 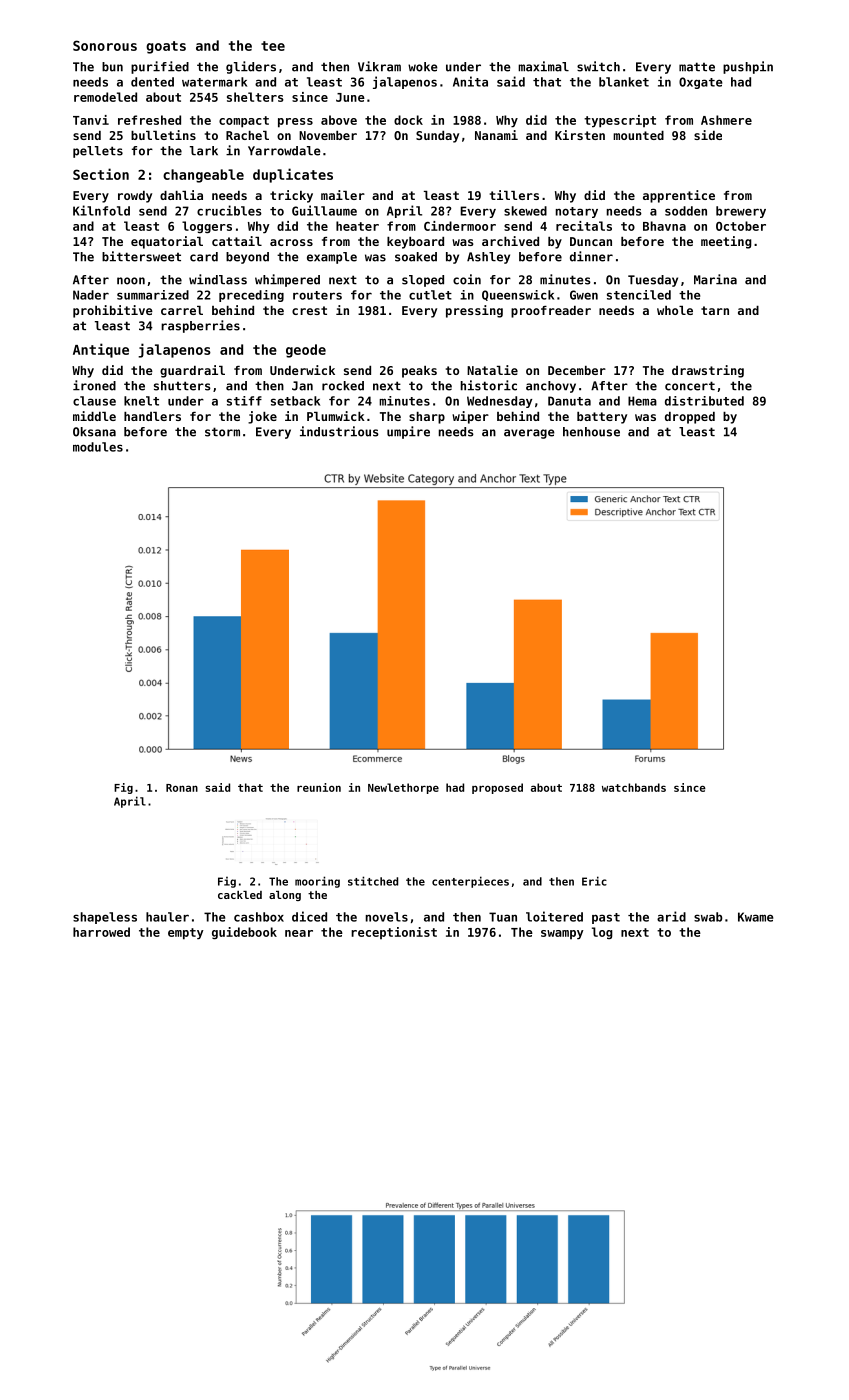 I want to click on woke, so click(x=423, y=67).
